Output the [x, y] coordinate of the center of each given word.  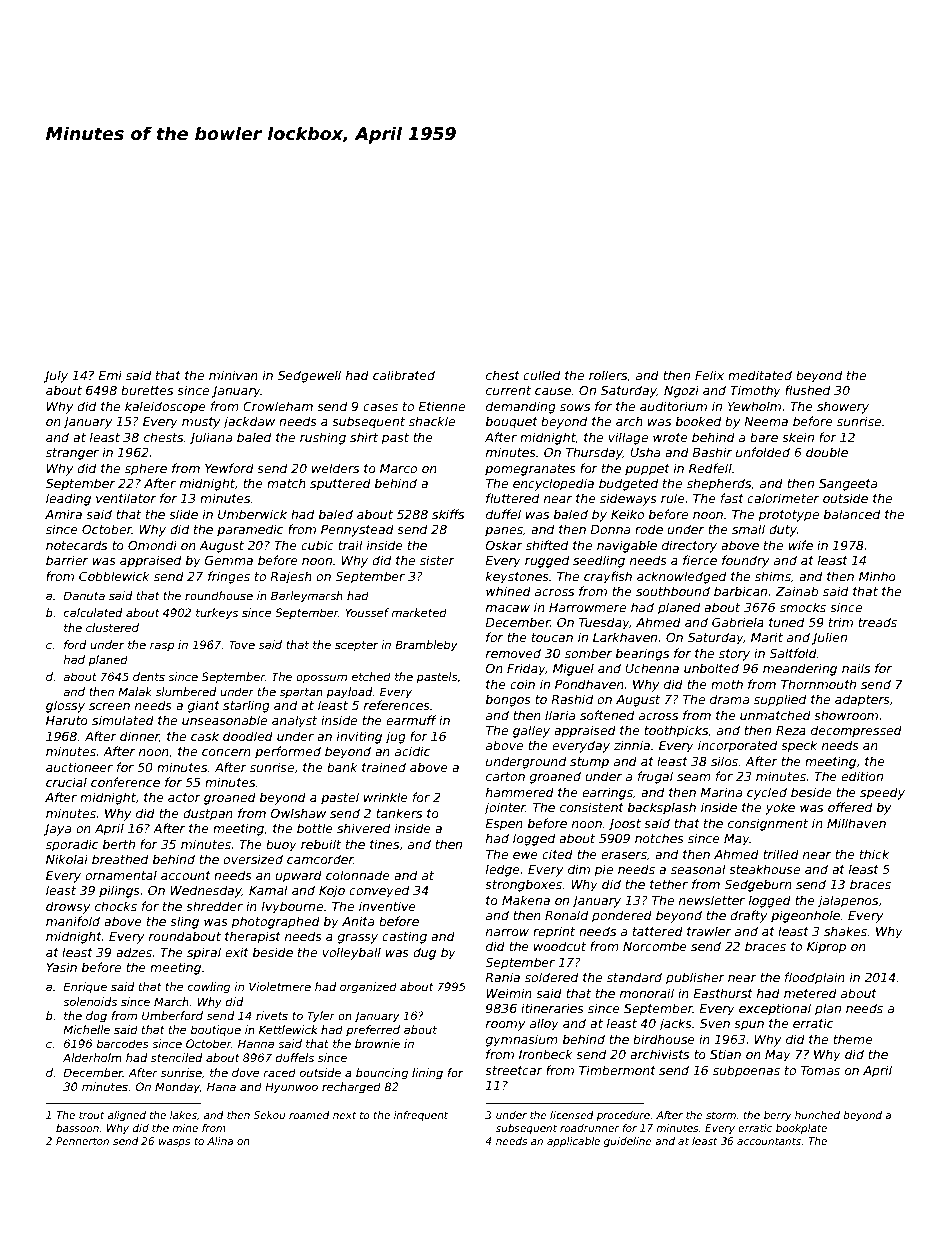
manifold [73, 921]
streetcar [514, 1070]
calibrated [404, 375]
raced [279, 1072]
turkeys [217, 614]
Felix [709, 375]
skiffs [448, 514]
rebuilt [321, 844]
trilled [781, 854]
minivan [233, 375]
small [748, 529]
